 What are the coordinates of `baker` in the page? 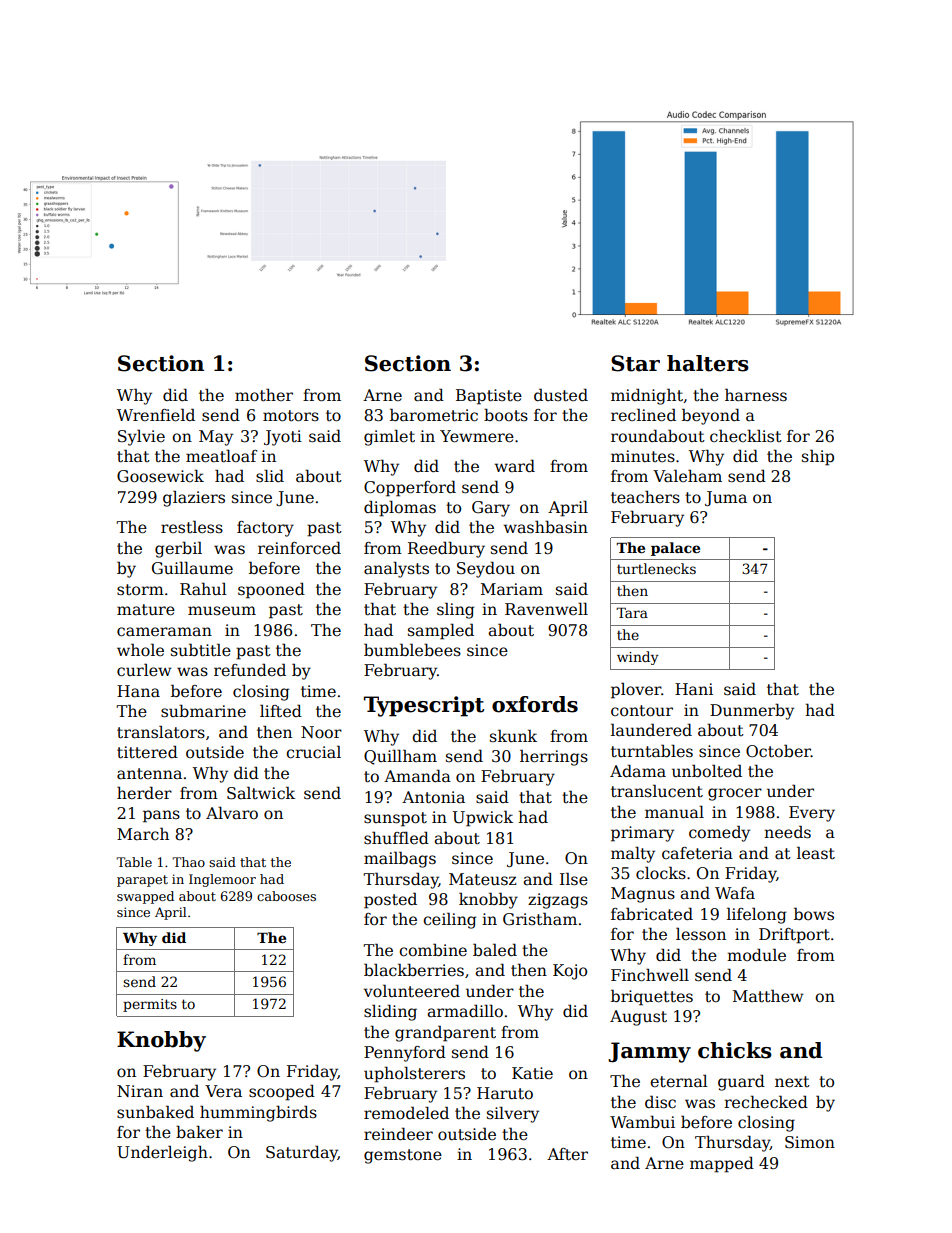 It's located at (199, 1132).
